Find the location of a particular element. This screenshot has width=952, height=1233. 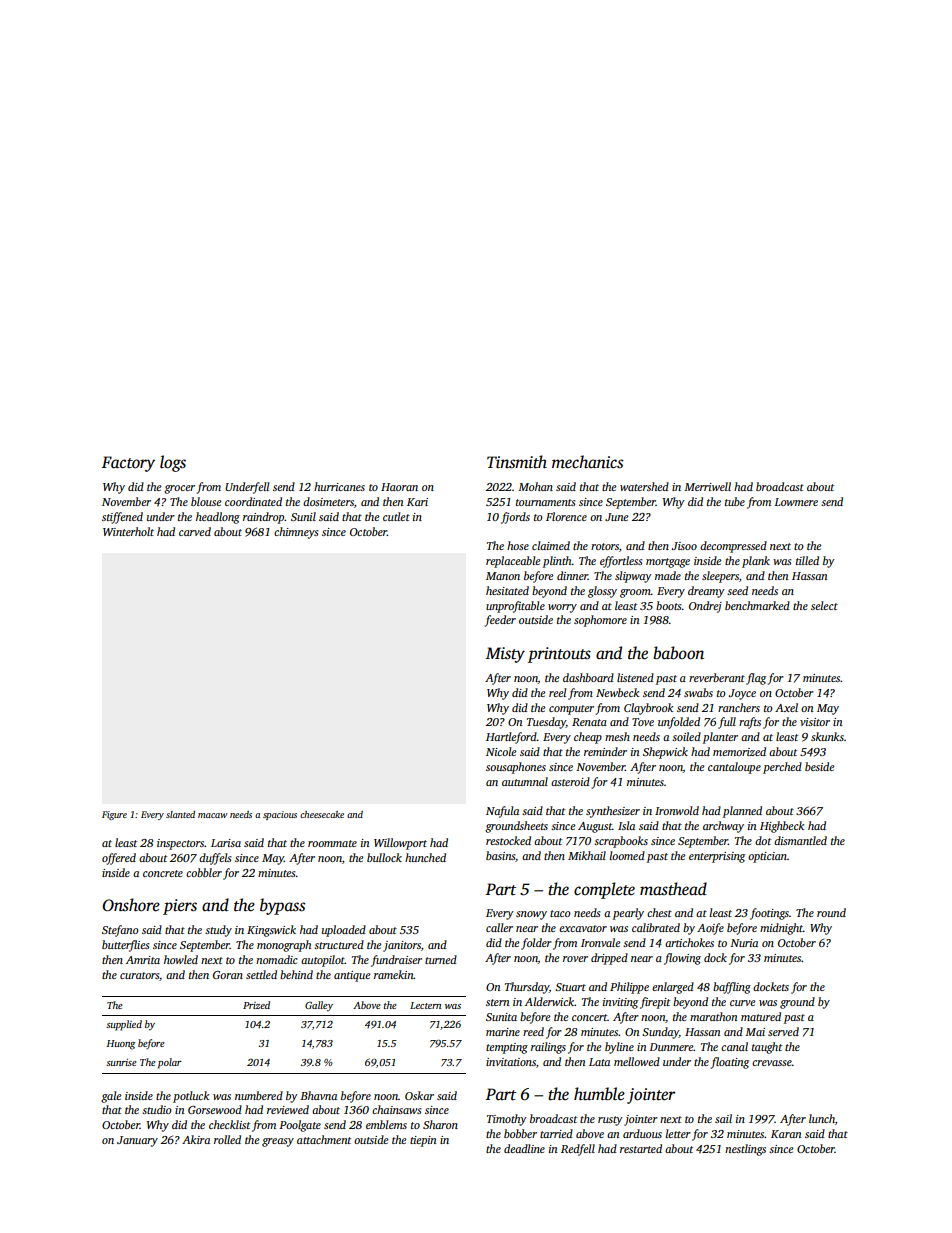

hesitated is located at coordinates (507, 590).
